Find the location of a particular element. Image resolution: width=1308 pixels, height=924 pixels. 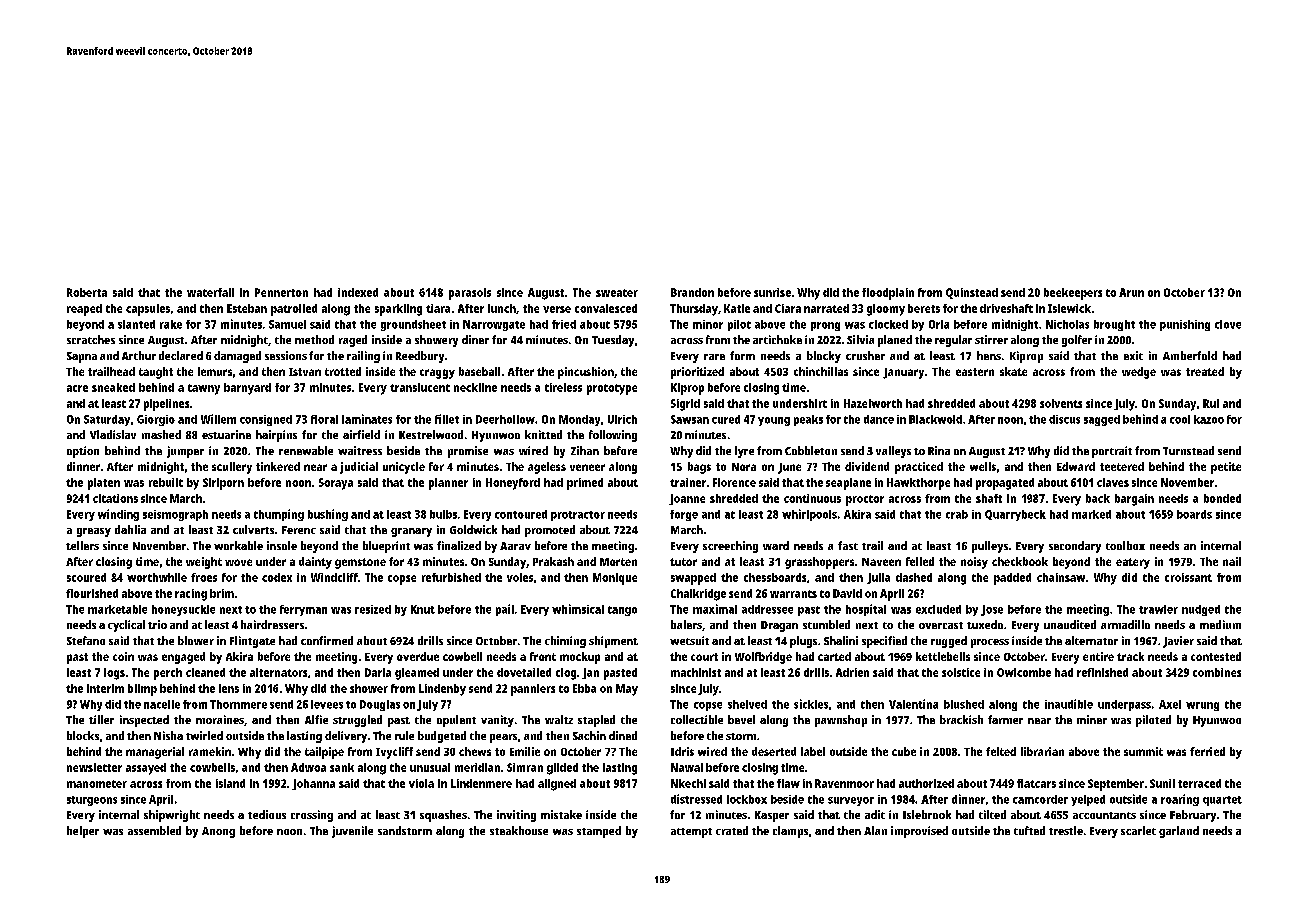

waterfall is located at coordinates (210, 292).
